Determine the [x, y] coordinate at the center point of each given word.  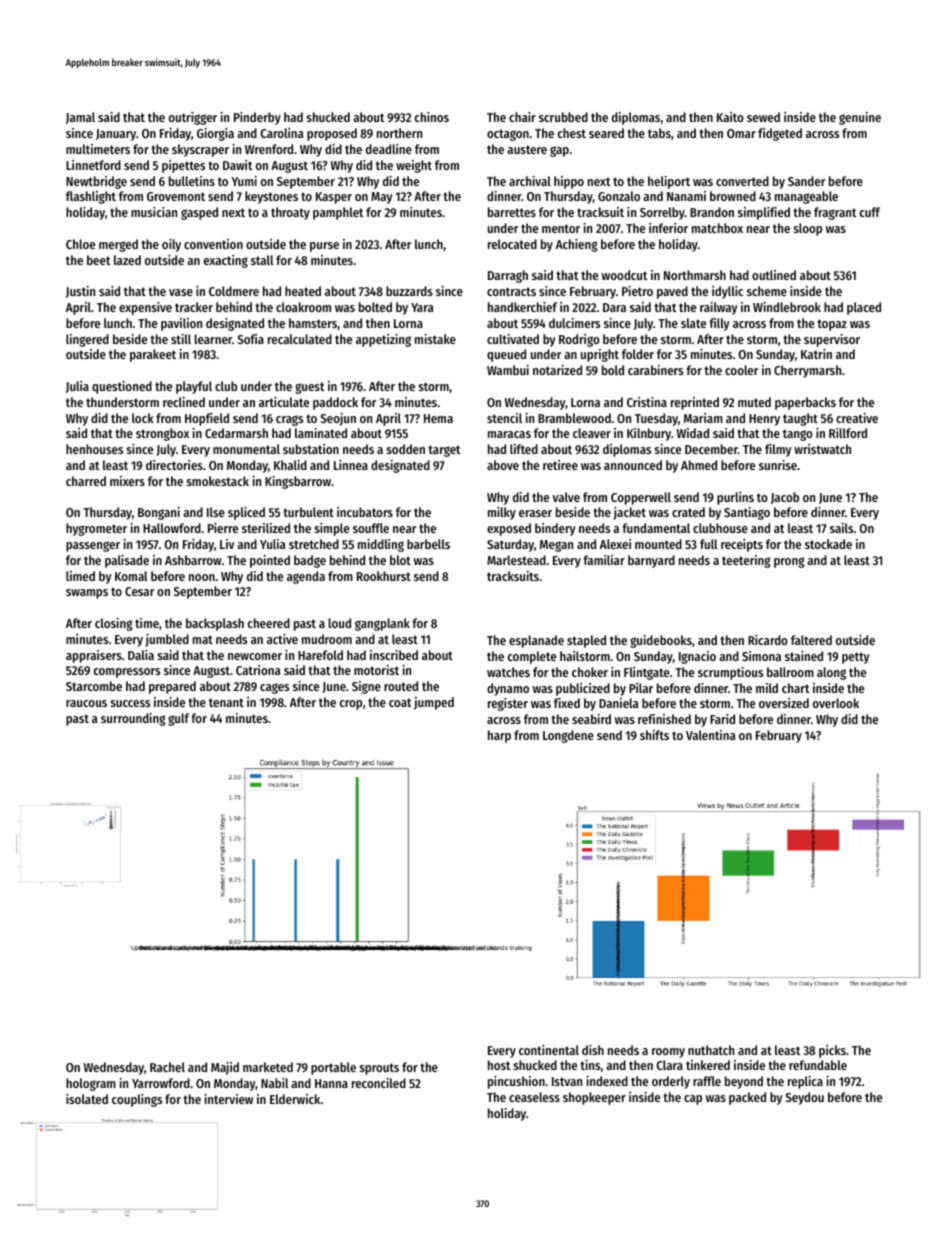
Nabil [274, 1083]
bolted [375, 307]
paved [672, 292]
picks [832, 1051]
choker [590, 672]
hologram [91, 1084]
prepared [172, 687]
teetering [746, 561]
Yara [422, 307]
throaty [290, 213]
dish [593, 1050]
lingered [87, 340]
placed [864, 308]
